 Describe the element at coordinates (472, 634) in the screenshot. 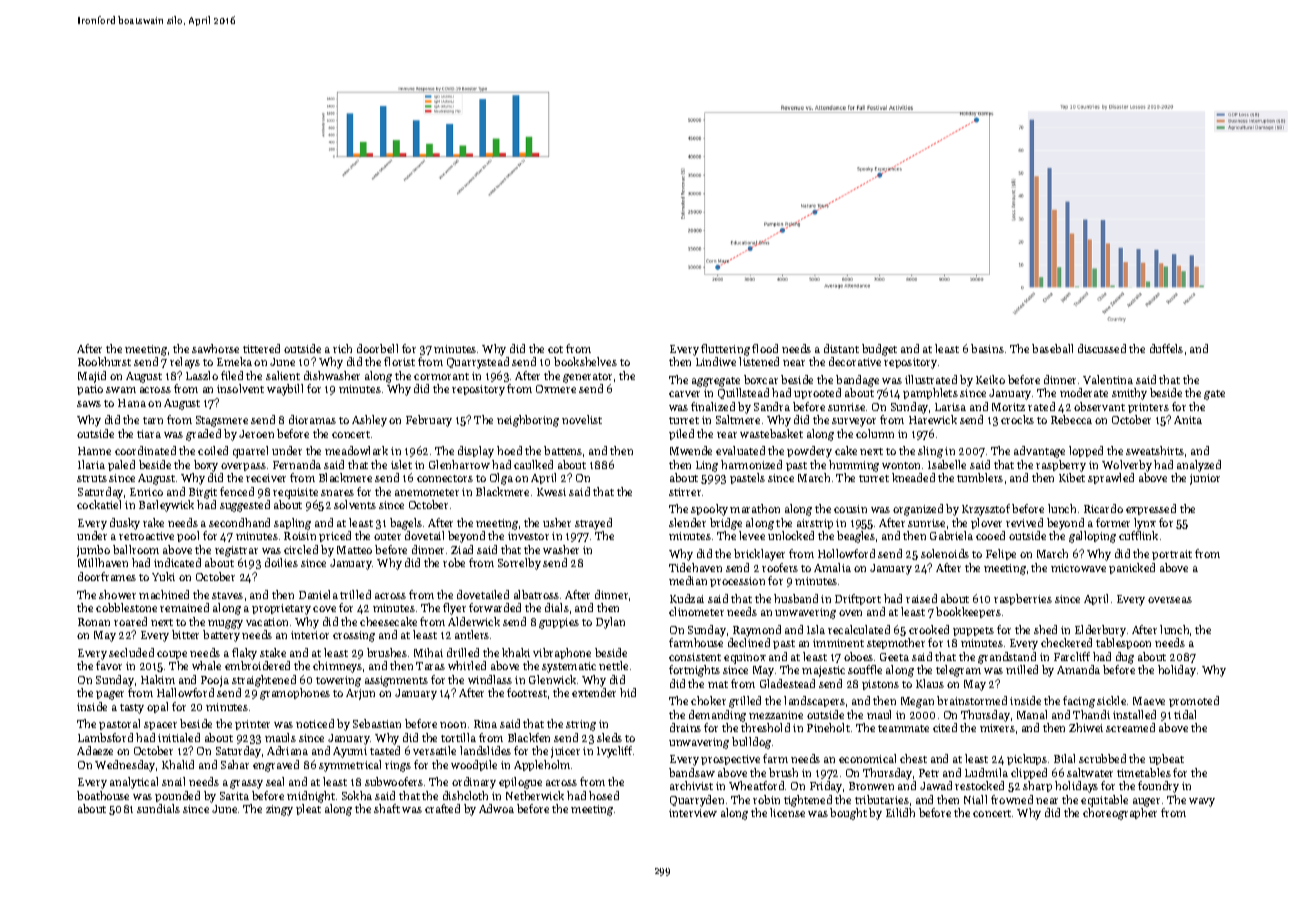

I see `antlers` at that location.
